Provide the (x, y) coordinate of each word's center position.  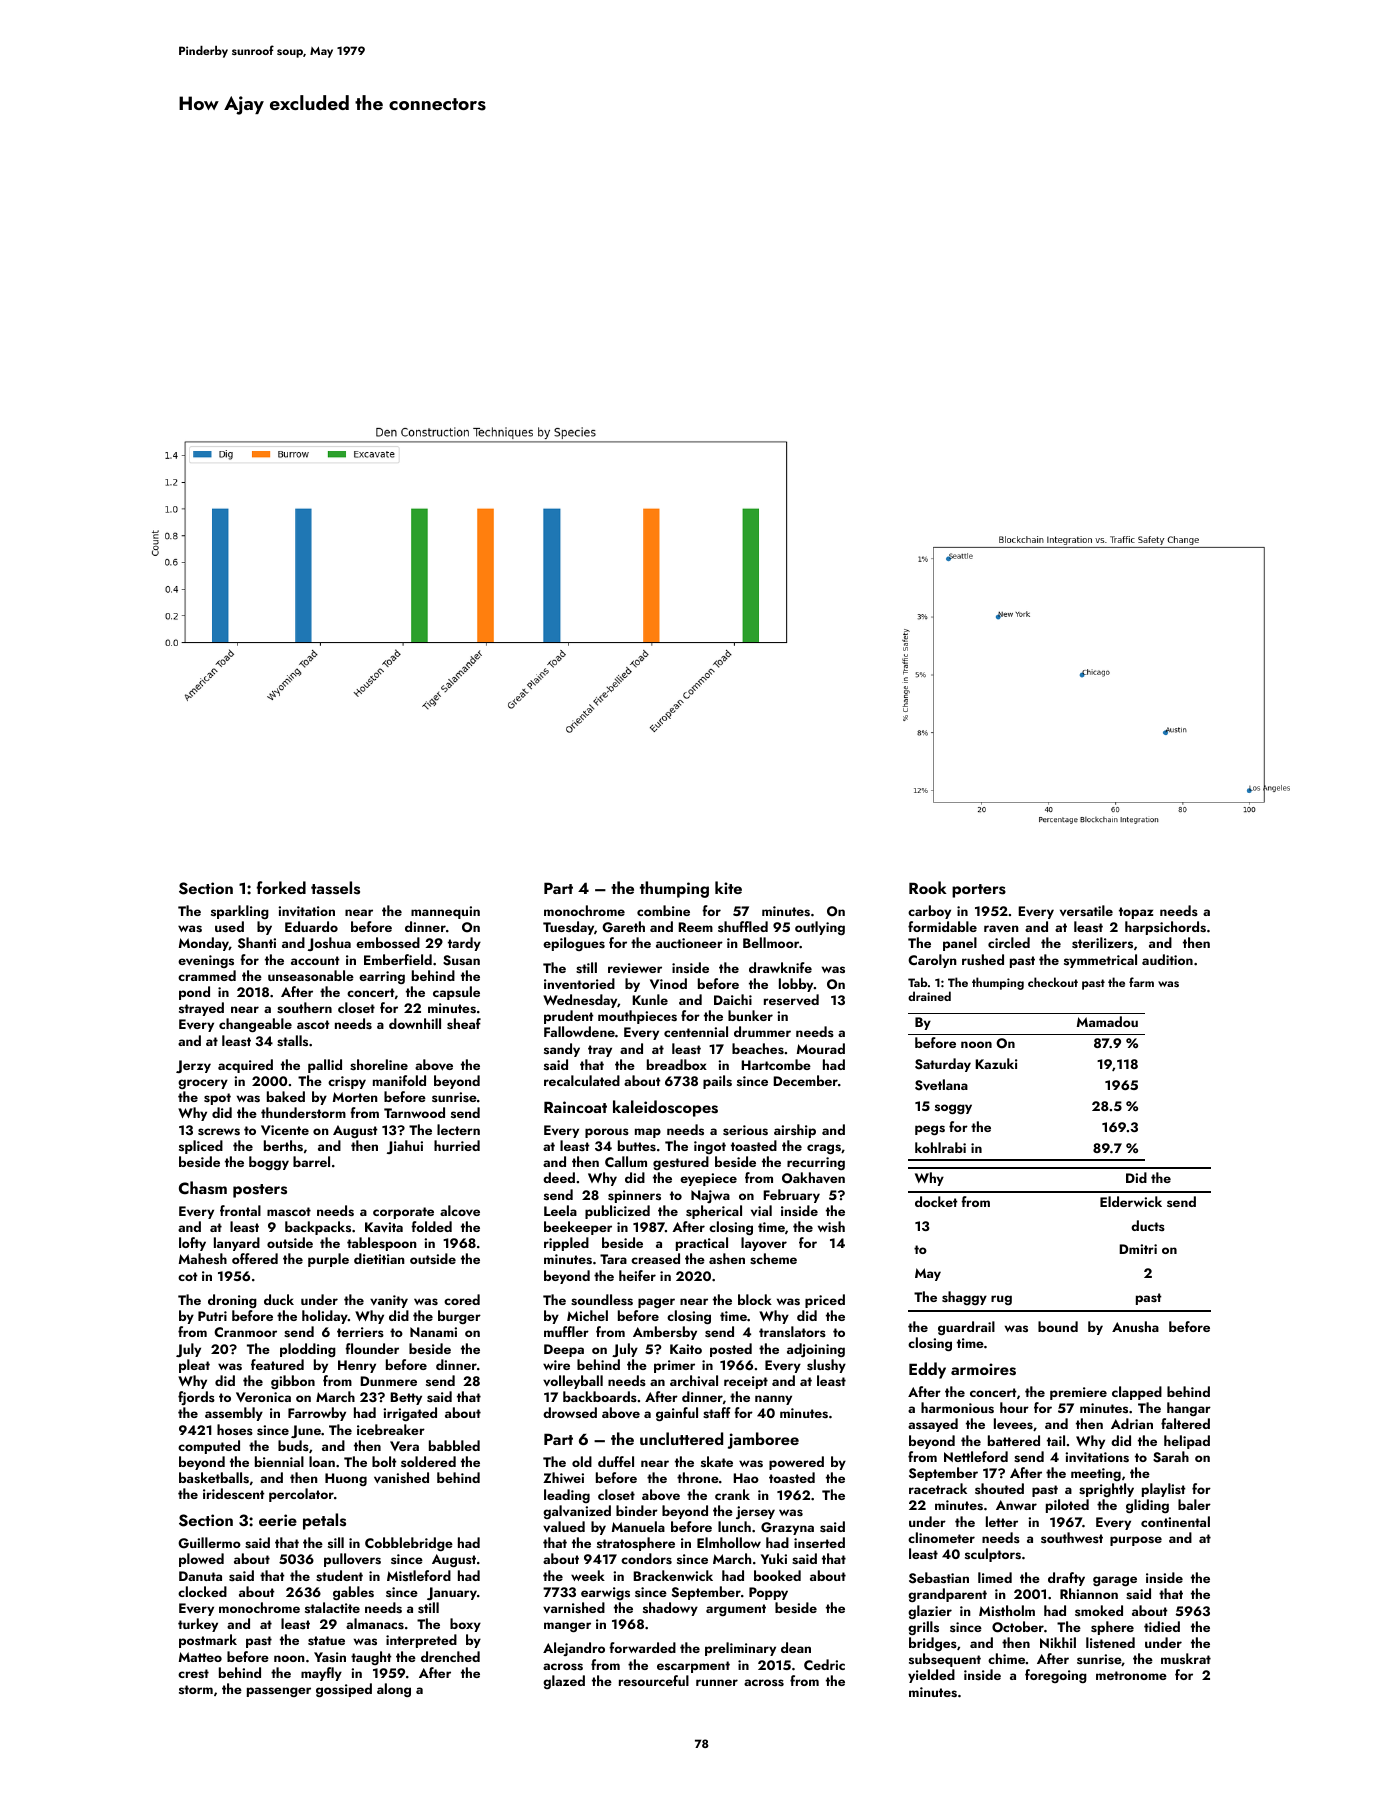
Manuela (638, 1526)
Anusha (1135, 1326)
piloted (1067, 1506)
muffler (566, 1331)
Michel (587, 1315)
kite (728, 887)
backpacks (318, 1228)
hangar (1189, 1409)
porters (979, 891)
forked (281, 887)
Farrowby (317, 1414)
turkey (198, 1625)
